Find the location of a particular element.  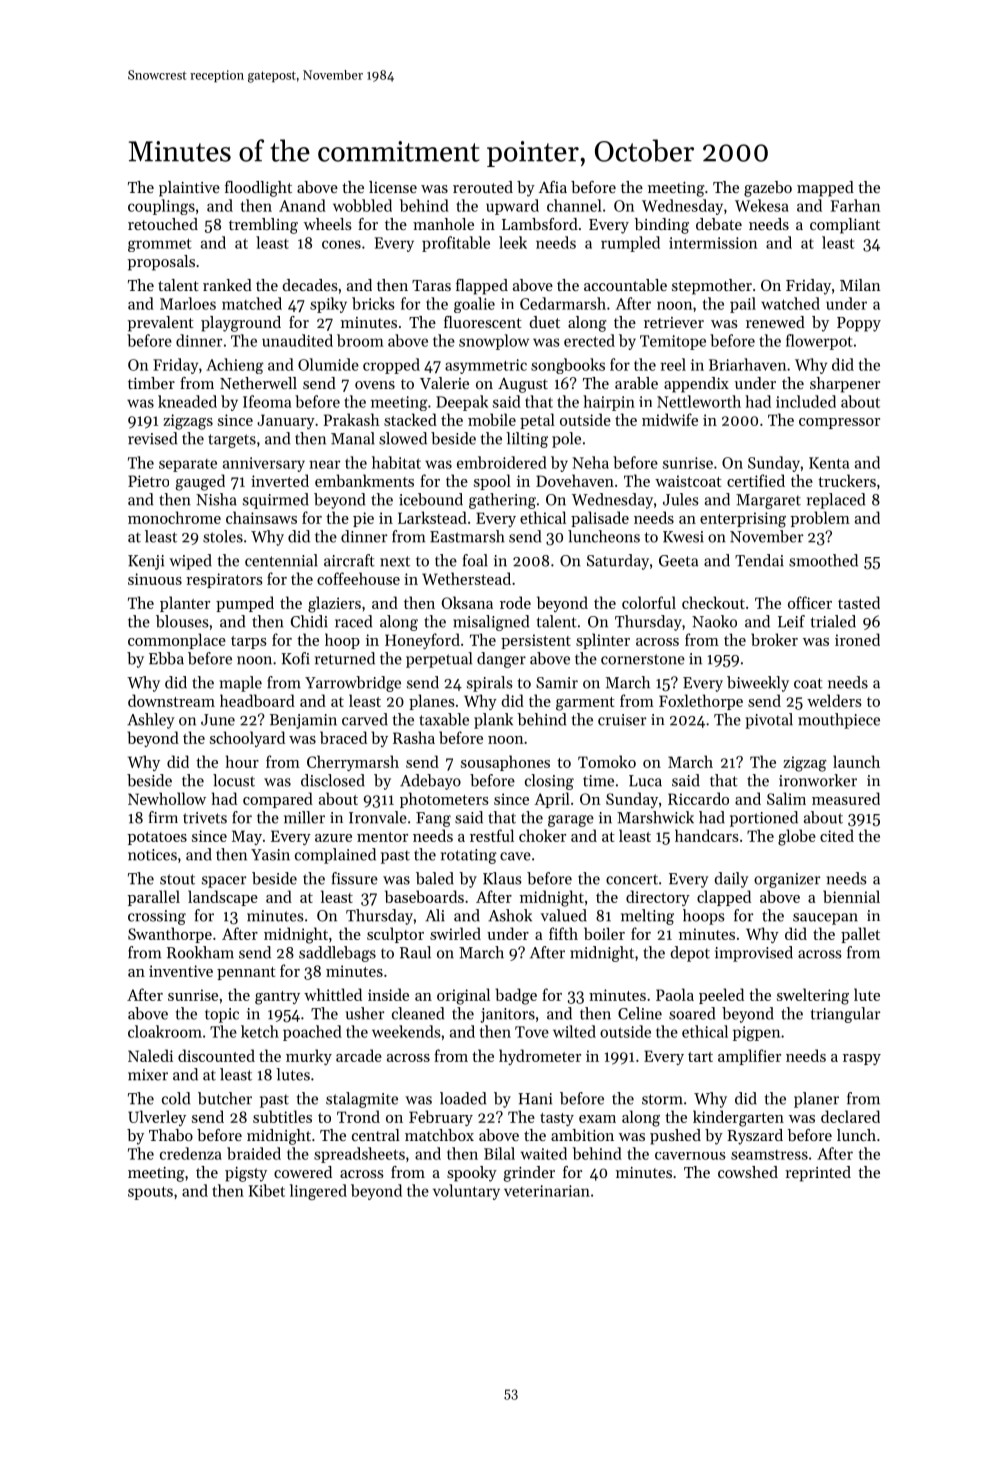

plaintive is located at coordinates (189, 189).
